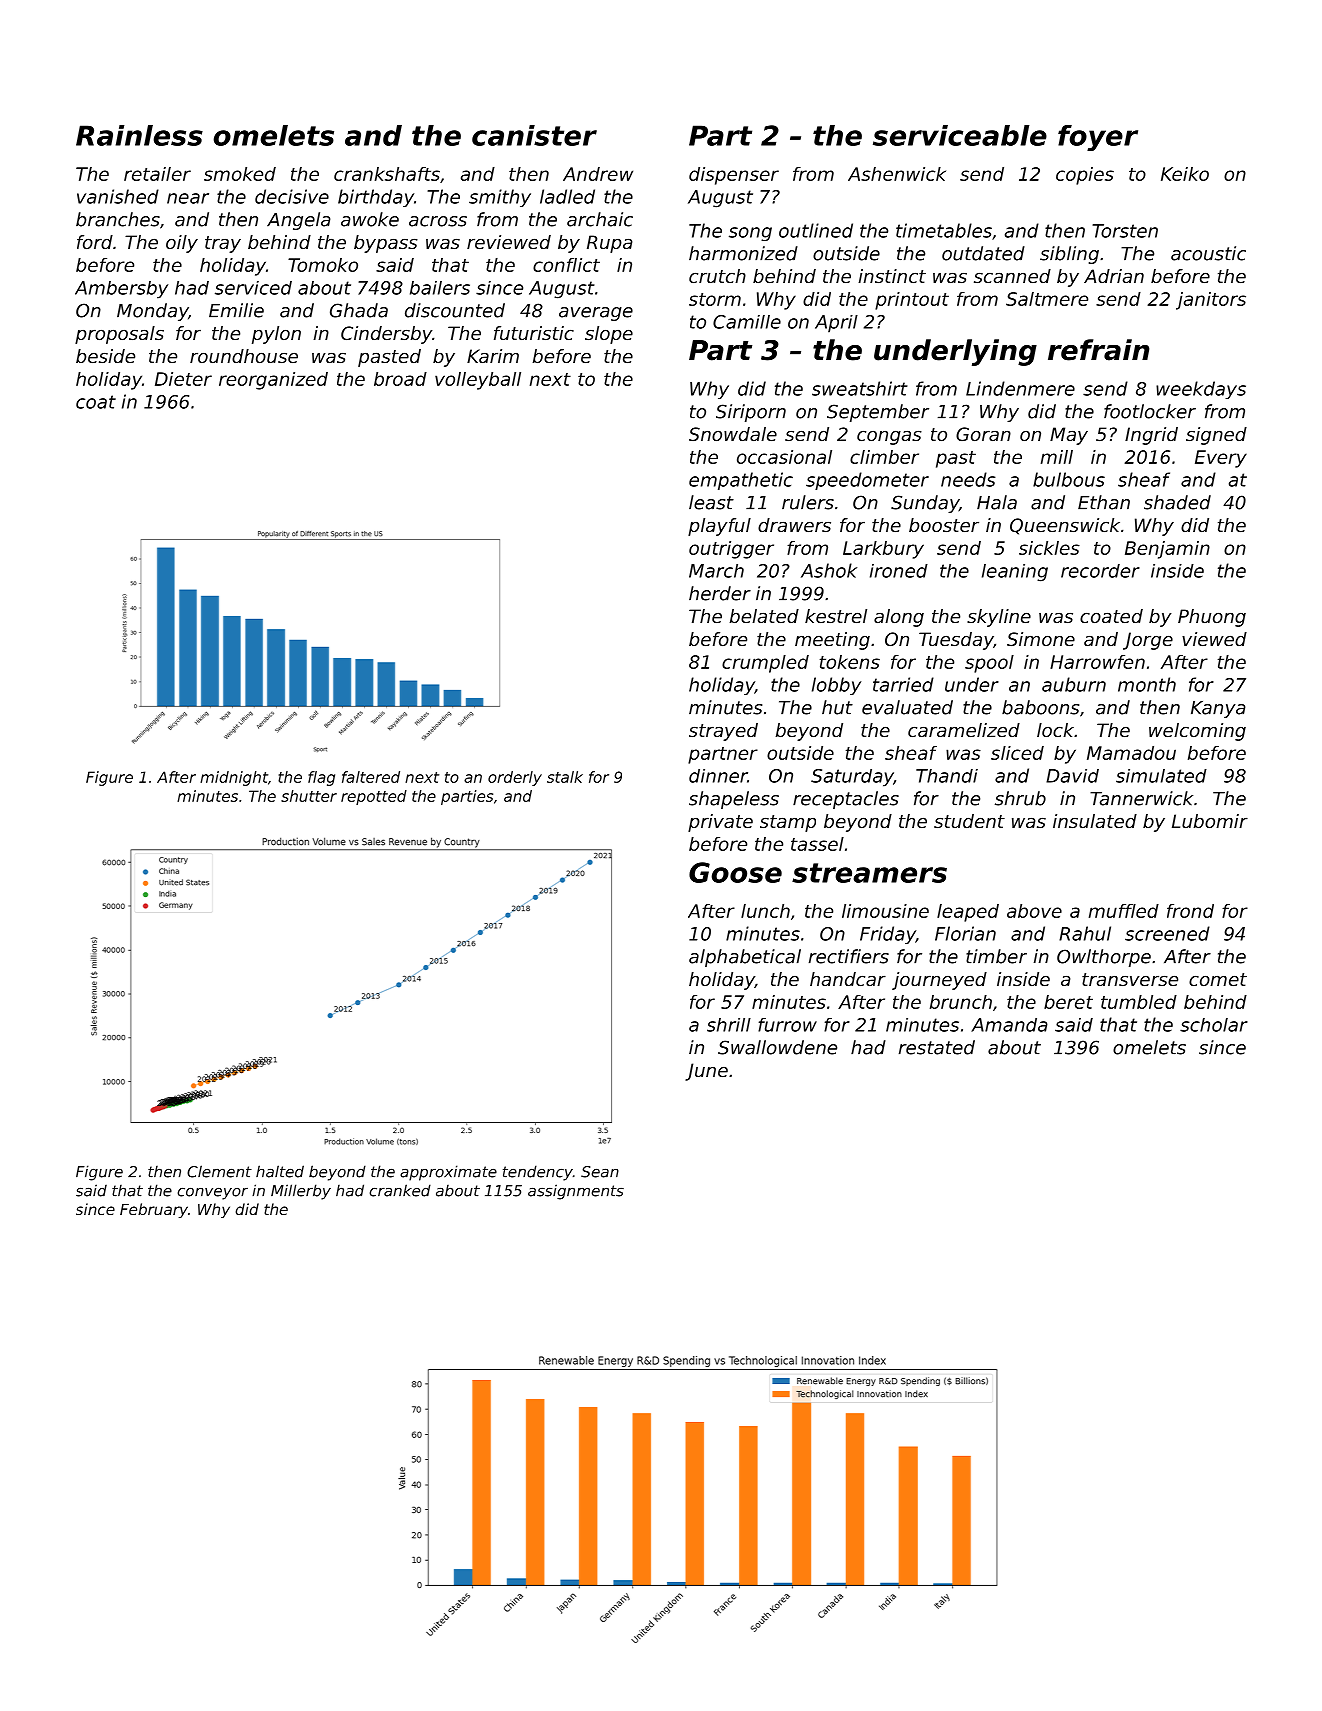  I want to click on foyer, so click(1098, 138).
